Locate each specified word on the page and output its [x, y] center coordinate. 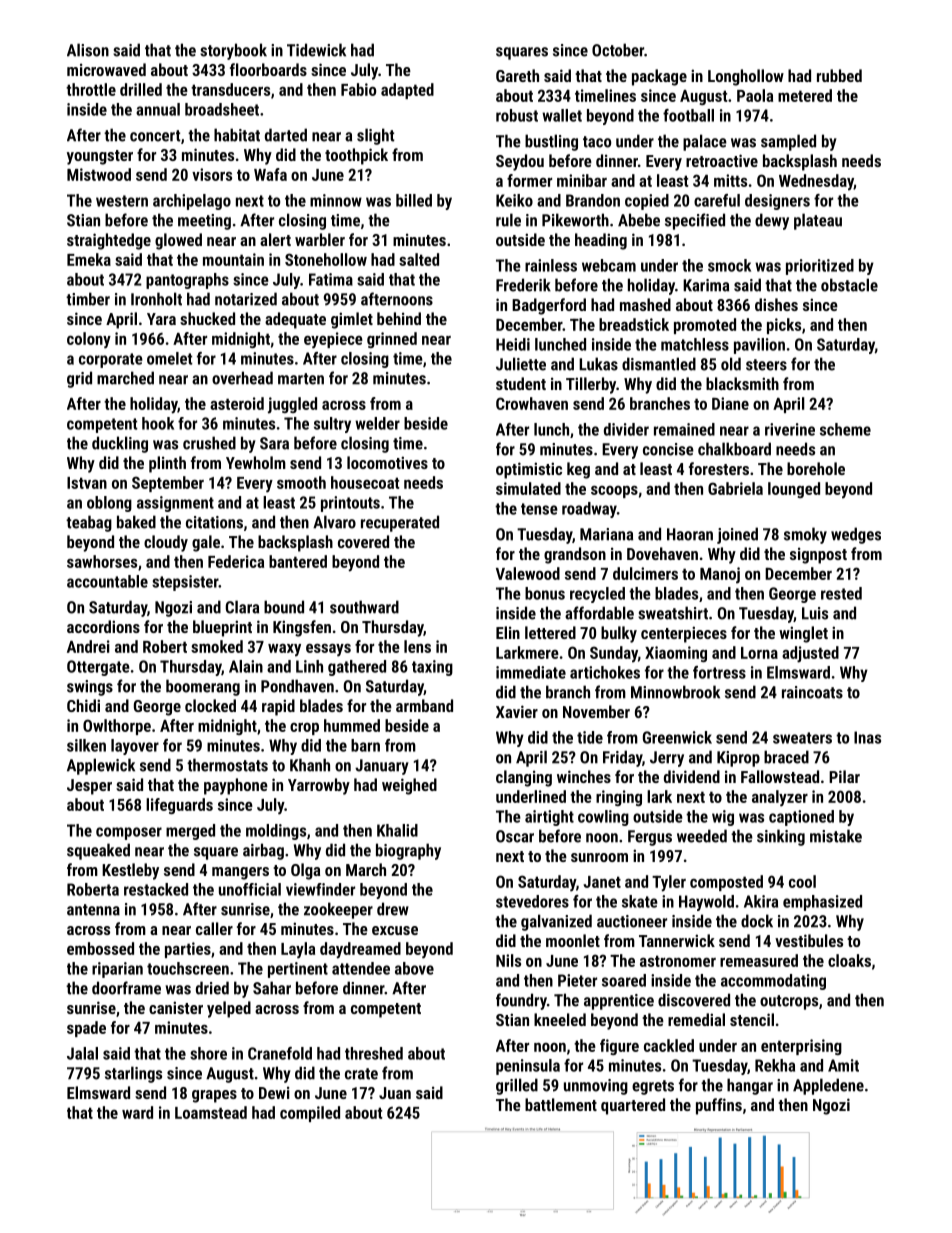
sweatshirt [673, 613]
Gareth [517, 75]
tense [539, 509]
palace [705, 142]
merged [190, 832]
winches [584, 776]
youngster [100, 157]
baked [136, 522]
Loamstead [211, 1112]
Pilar [844, 776]
